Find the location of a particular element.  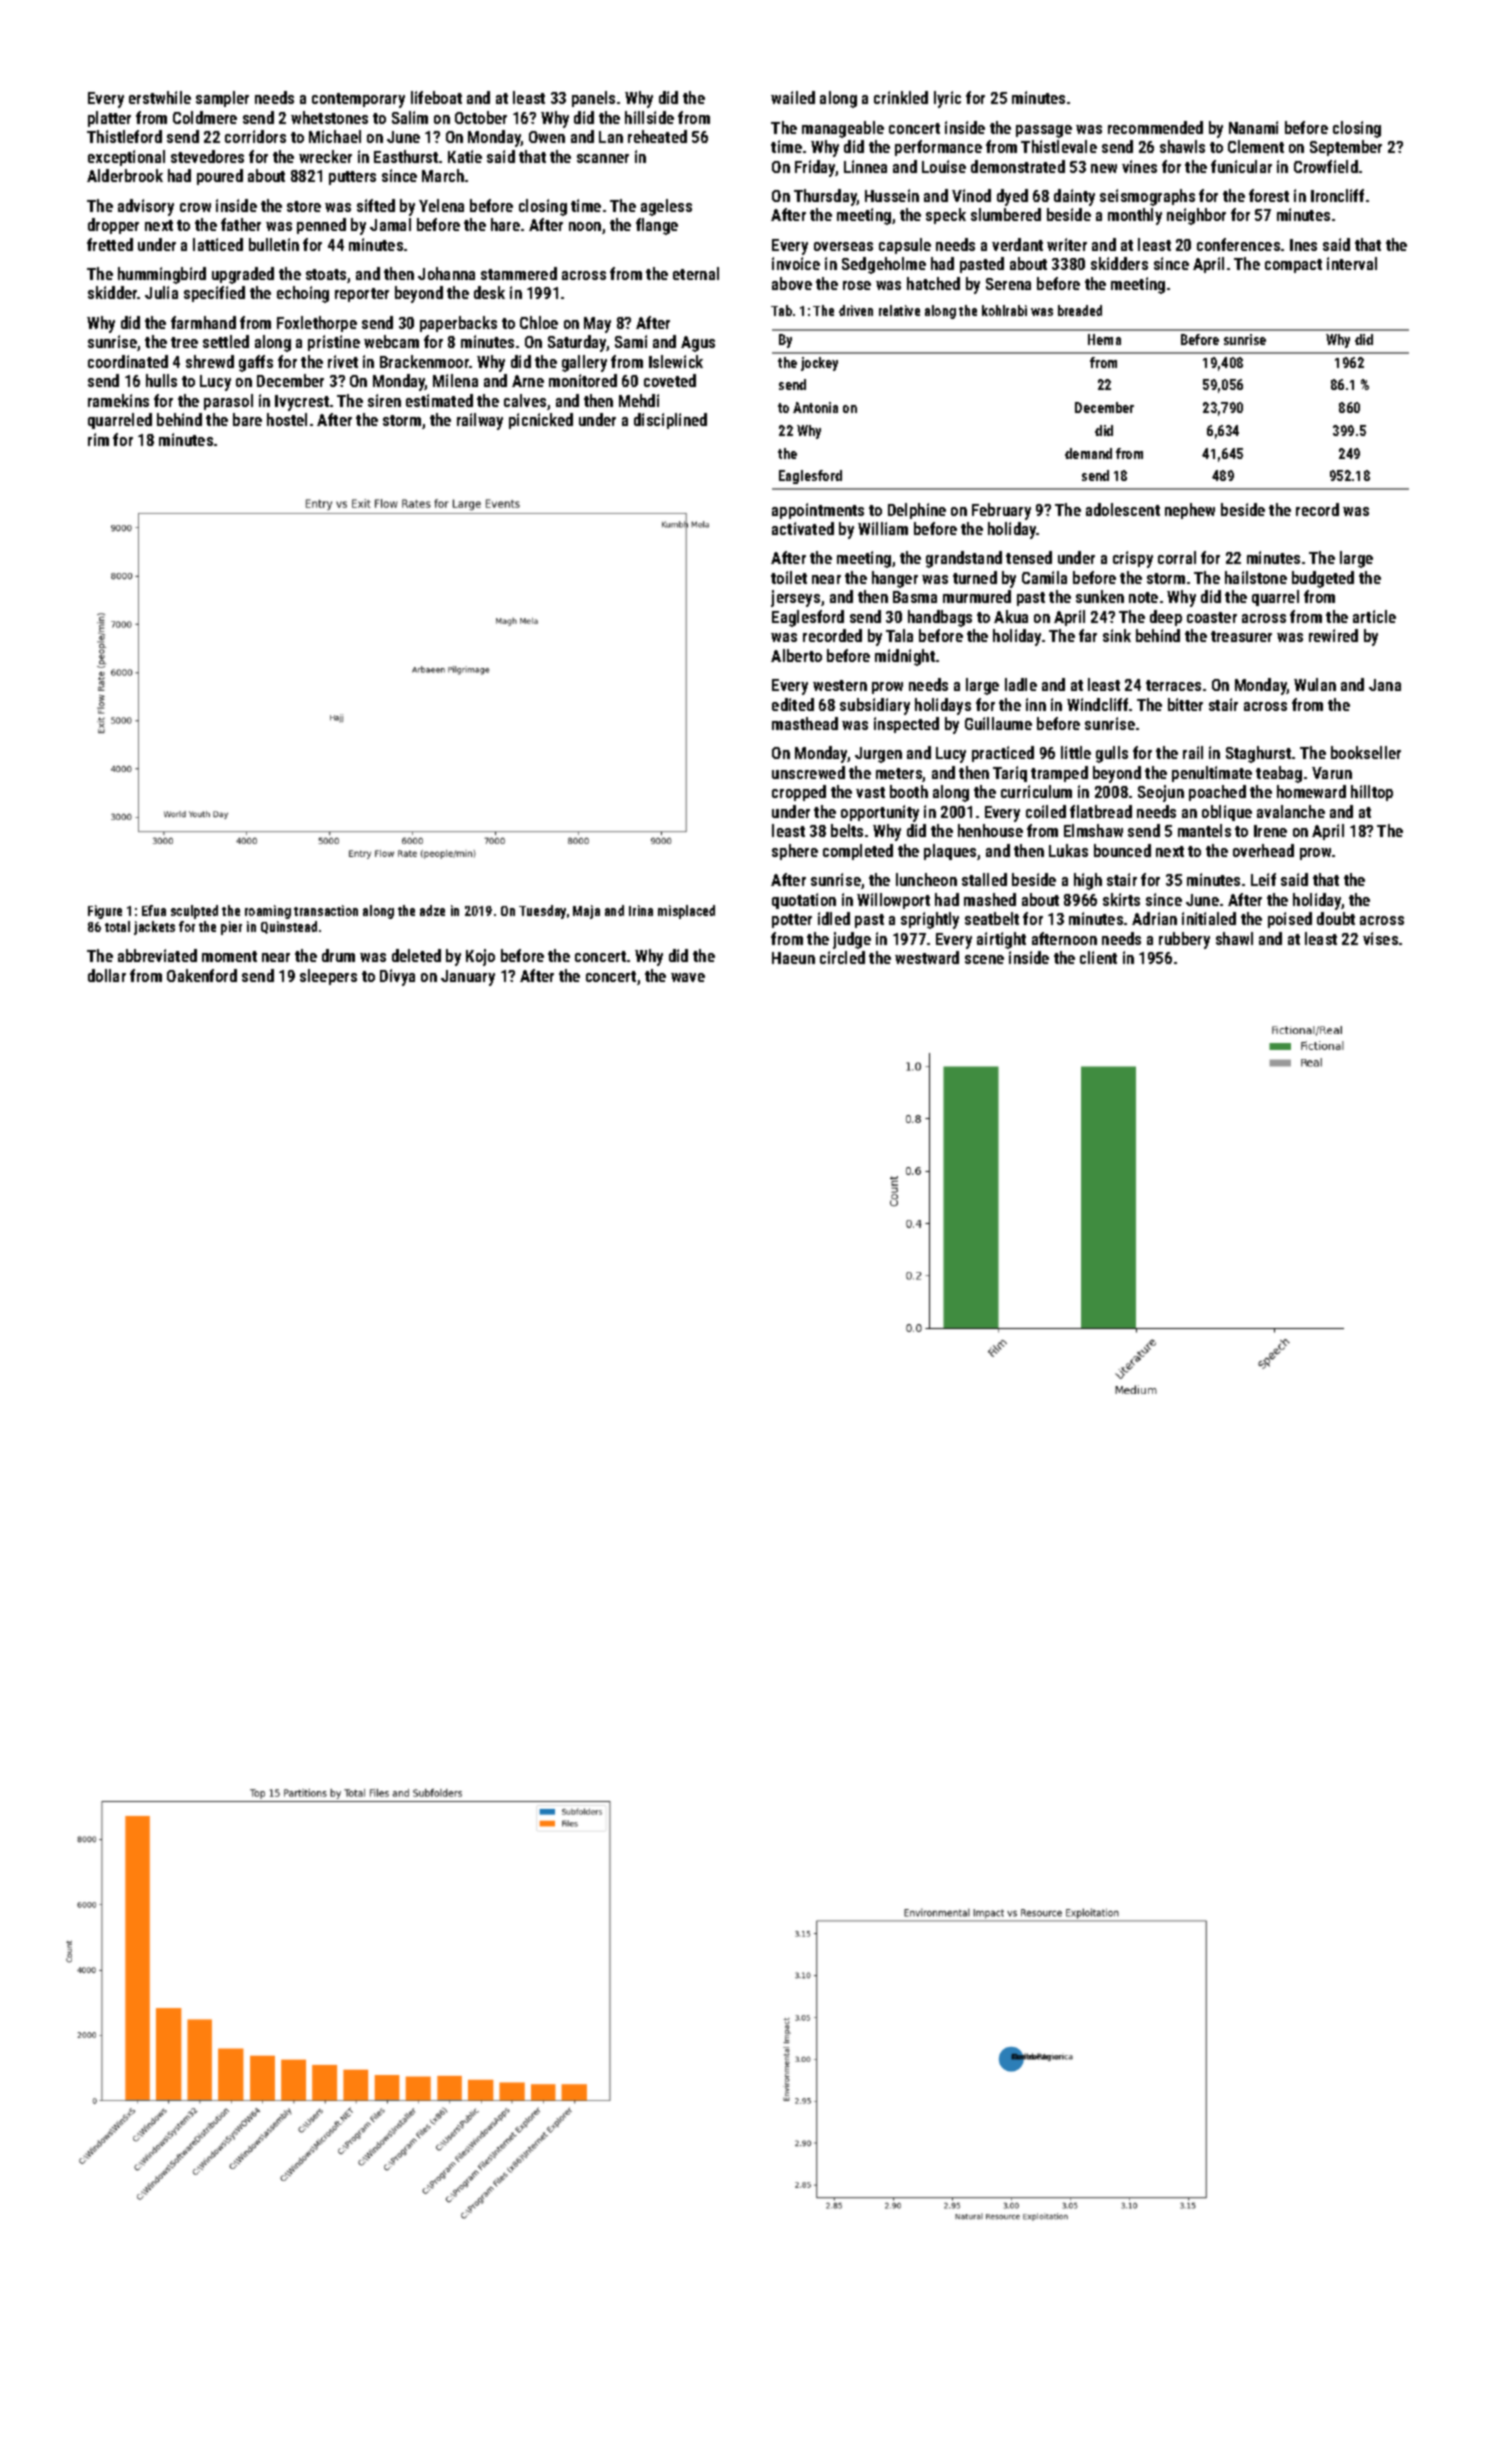

hostel is located at coordinates (287, 419).
